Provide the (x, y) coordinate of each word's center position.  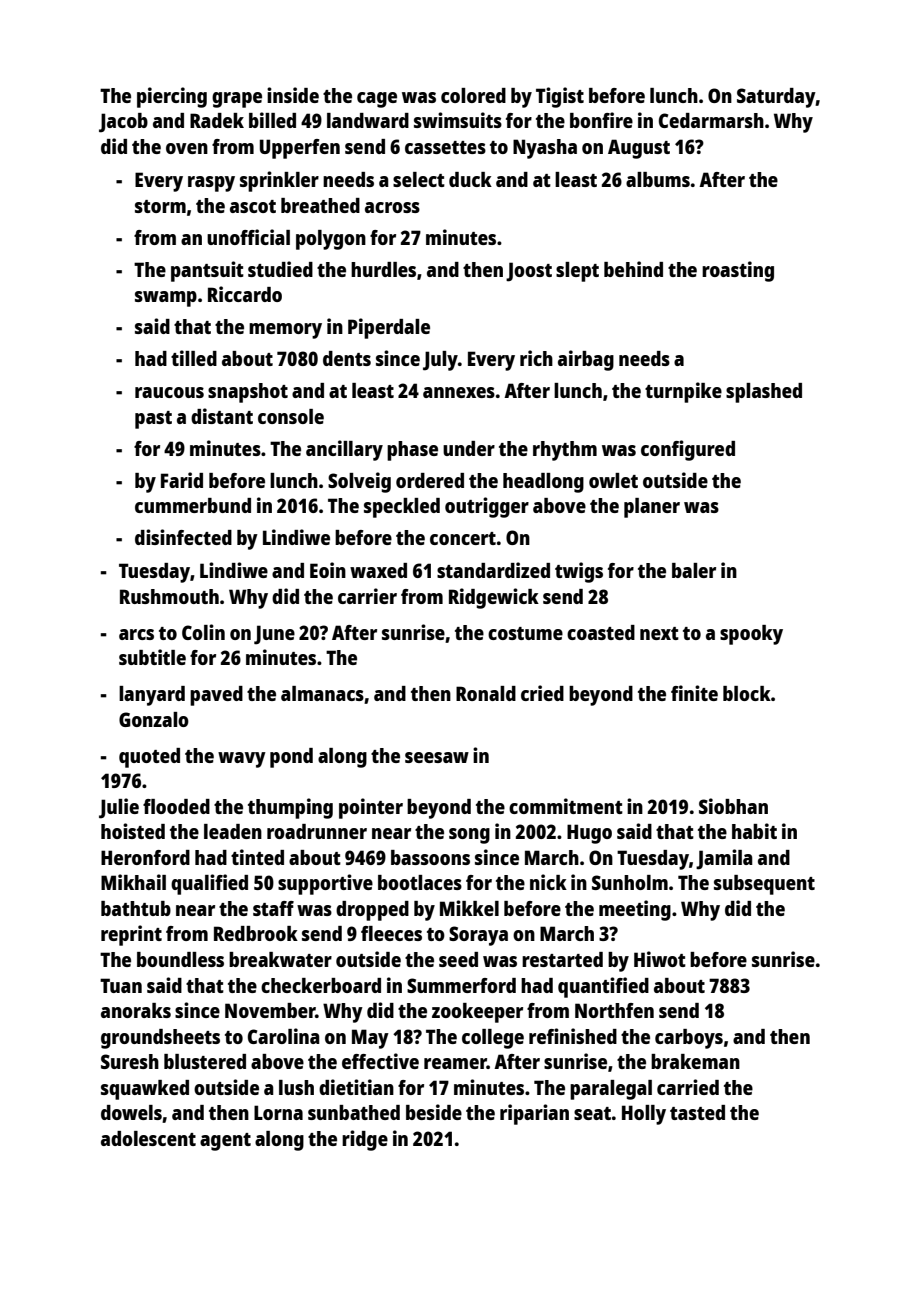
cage (377, 100)
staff (273, 908)
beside (434, 1112)
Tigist (560, 97)
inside (293, 95)
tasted (697, 1112)
